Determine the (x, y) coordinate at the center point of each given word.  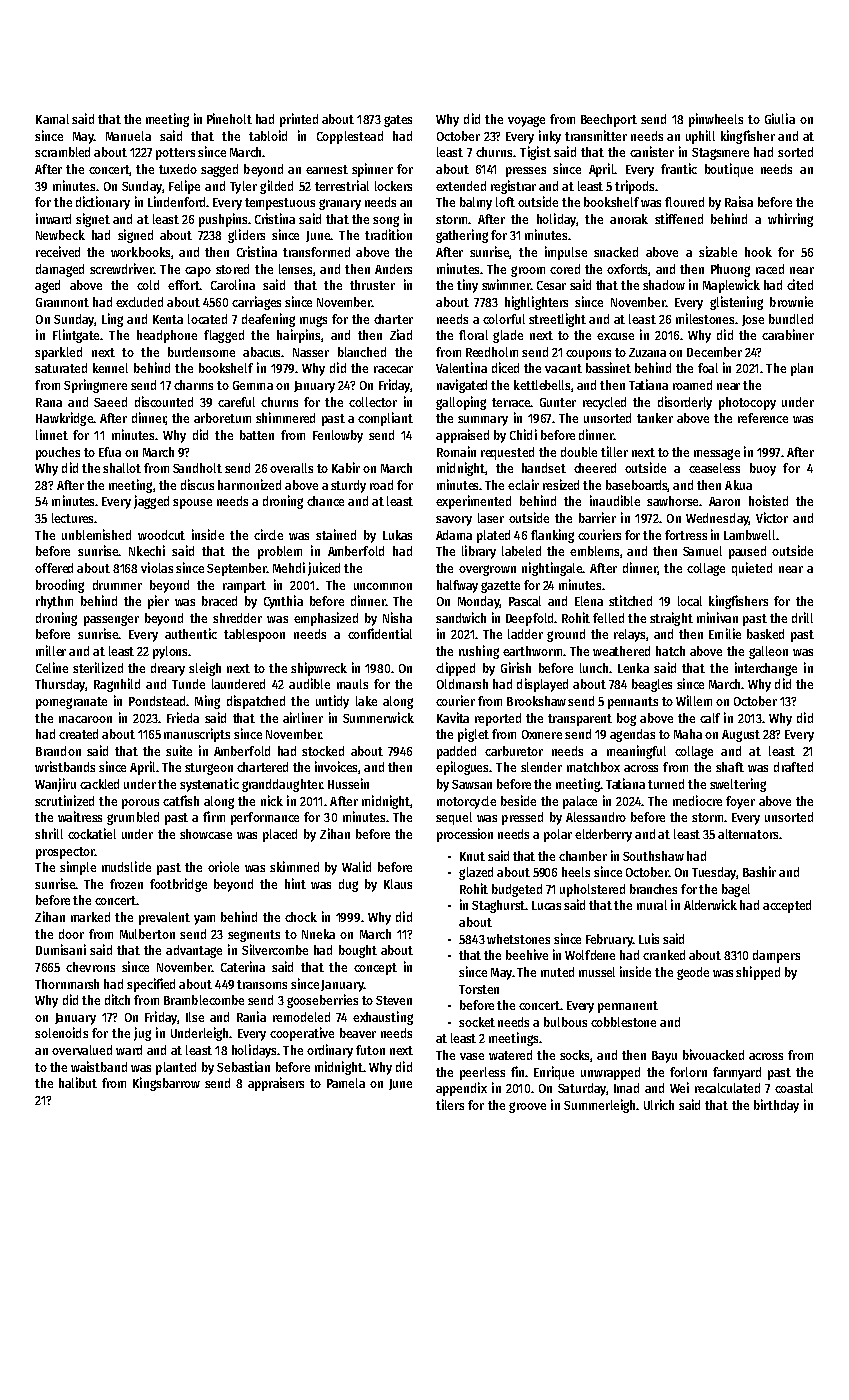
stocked (323, 751)
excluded (139, 302)
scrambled (62, 152)
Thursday (60, 685)
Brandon (58, 751)
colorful (504, 319)
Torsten (479, 989)
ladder (525, 634)
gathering (462, 236)
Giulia (780, 118)
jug (142, 1034)
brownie (791, 301)
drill (802, 617)
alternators (748, 834)
